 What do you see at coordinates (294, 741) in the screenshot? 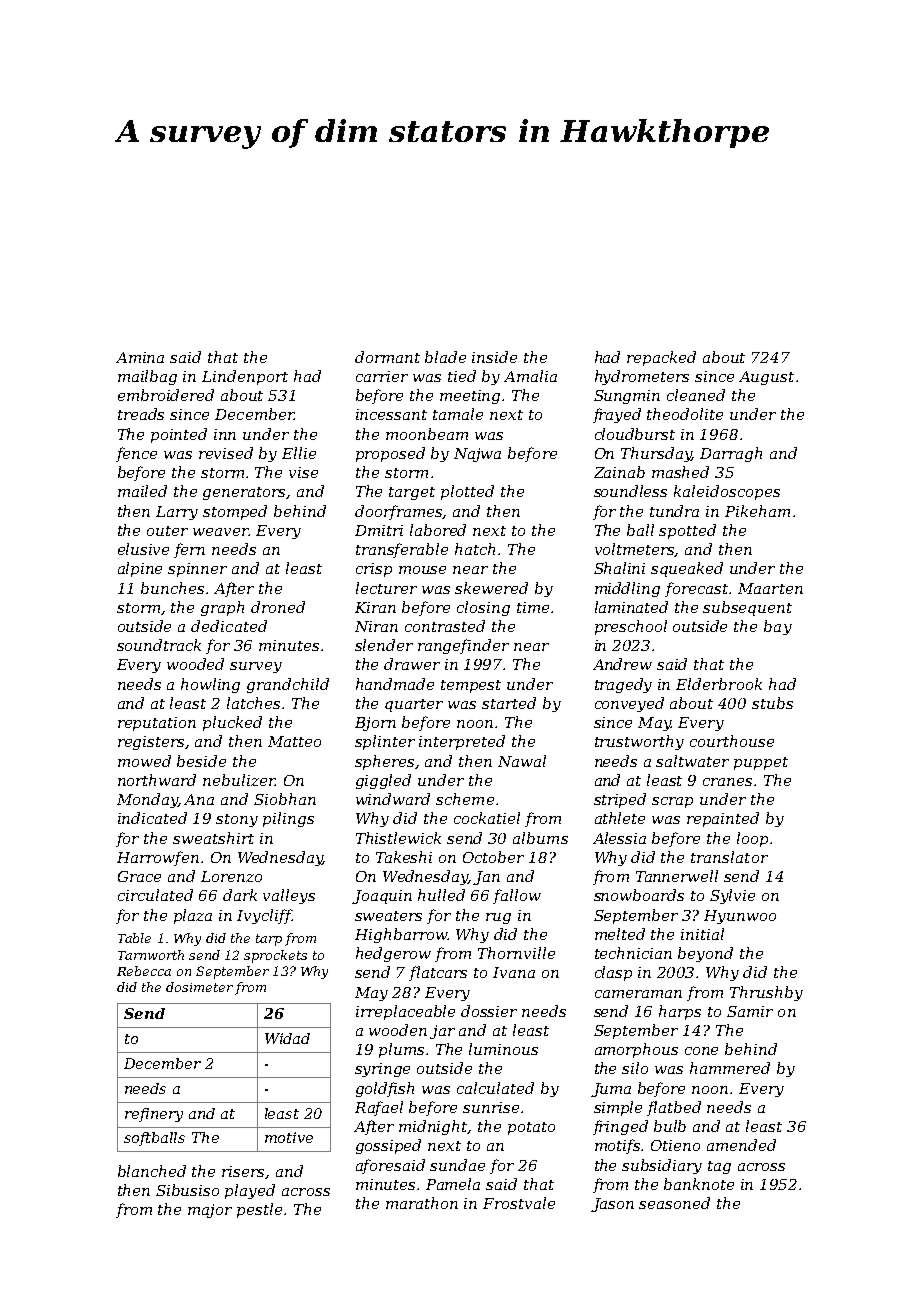
I see `Matteo` at bounding box center [294, 741].
